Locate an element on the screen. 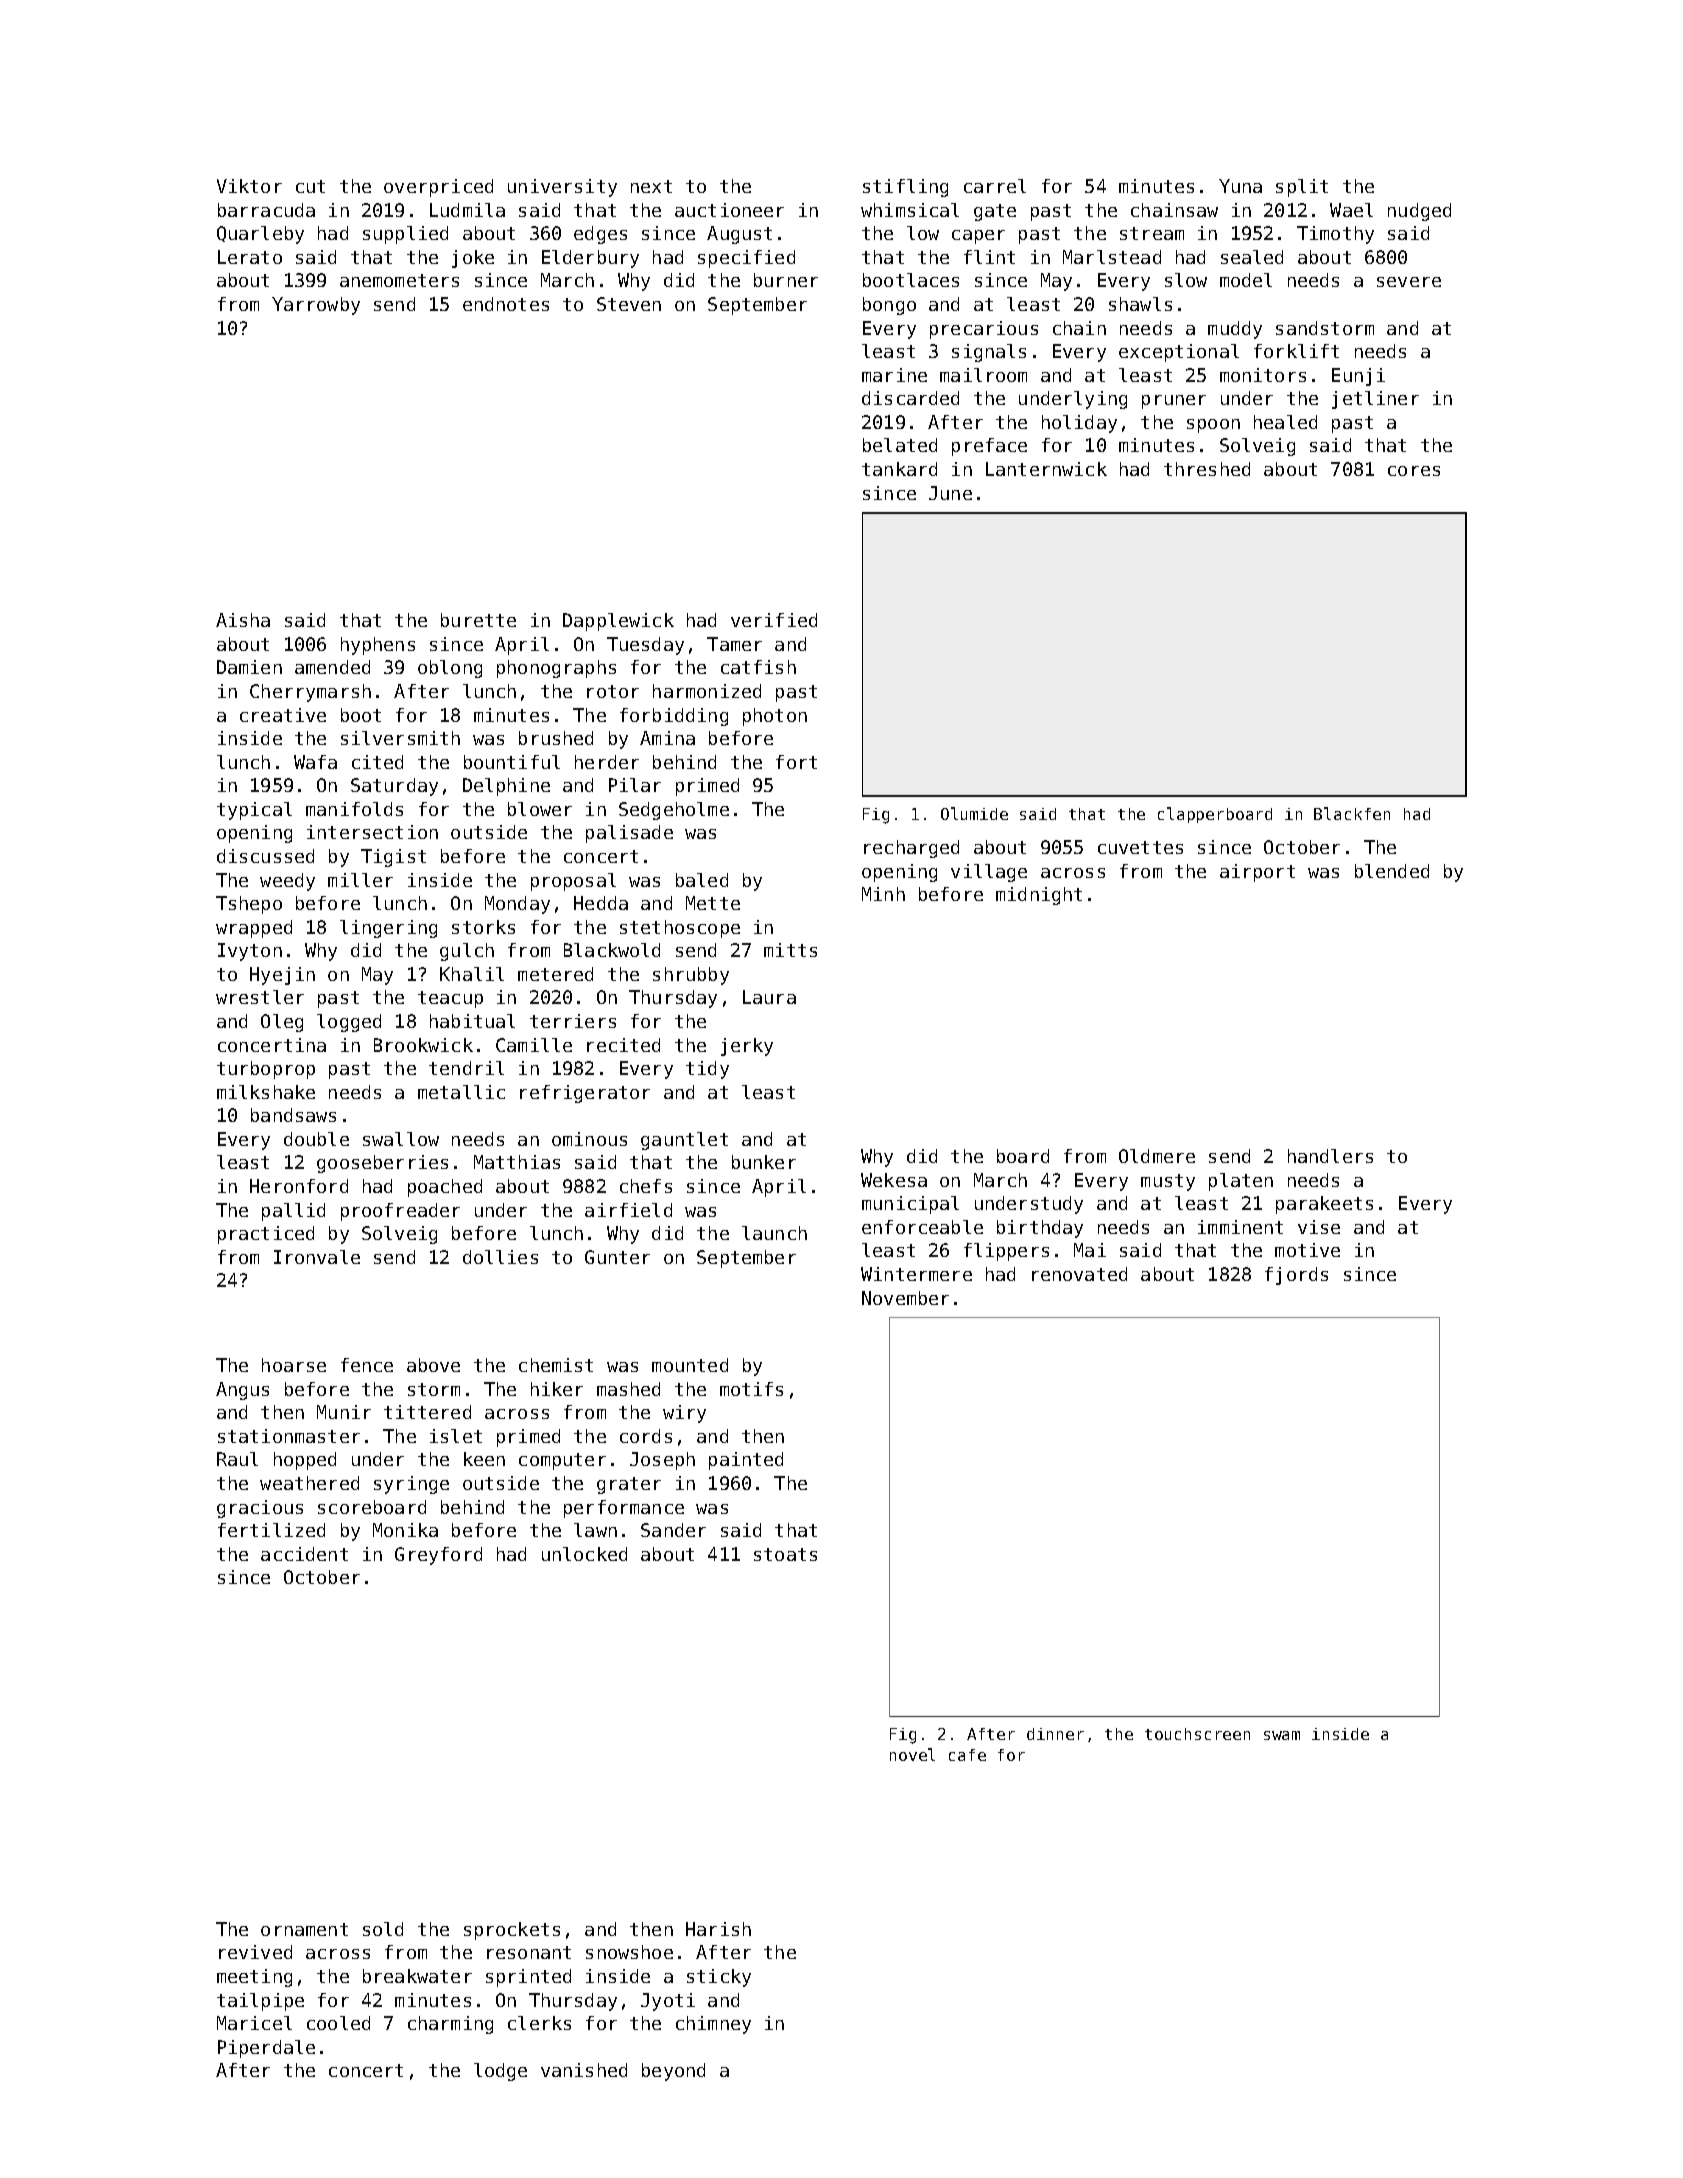 Image resolution: width=1683 pixels, height=2178 pixels. chimney is located at coordinates (713, 2025).
